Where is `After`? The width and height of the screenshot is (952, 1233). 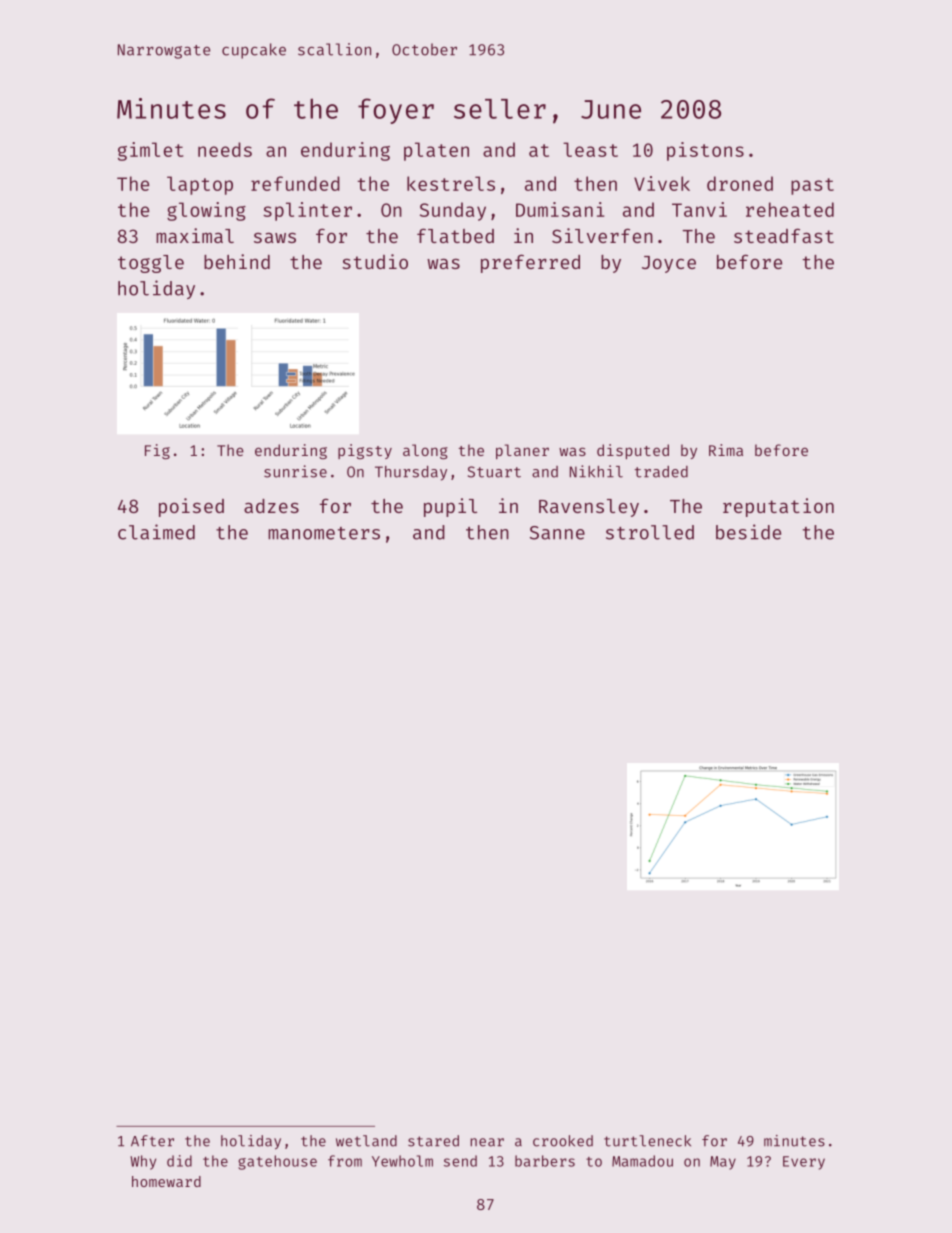
After is located at coordinates (152, 1141).
